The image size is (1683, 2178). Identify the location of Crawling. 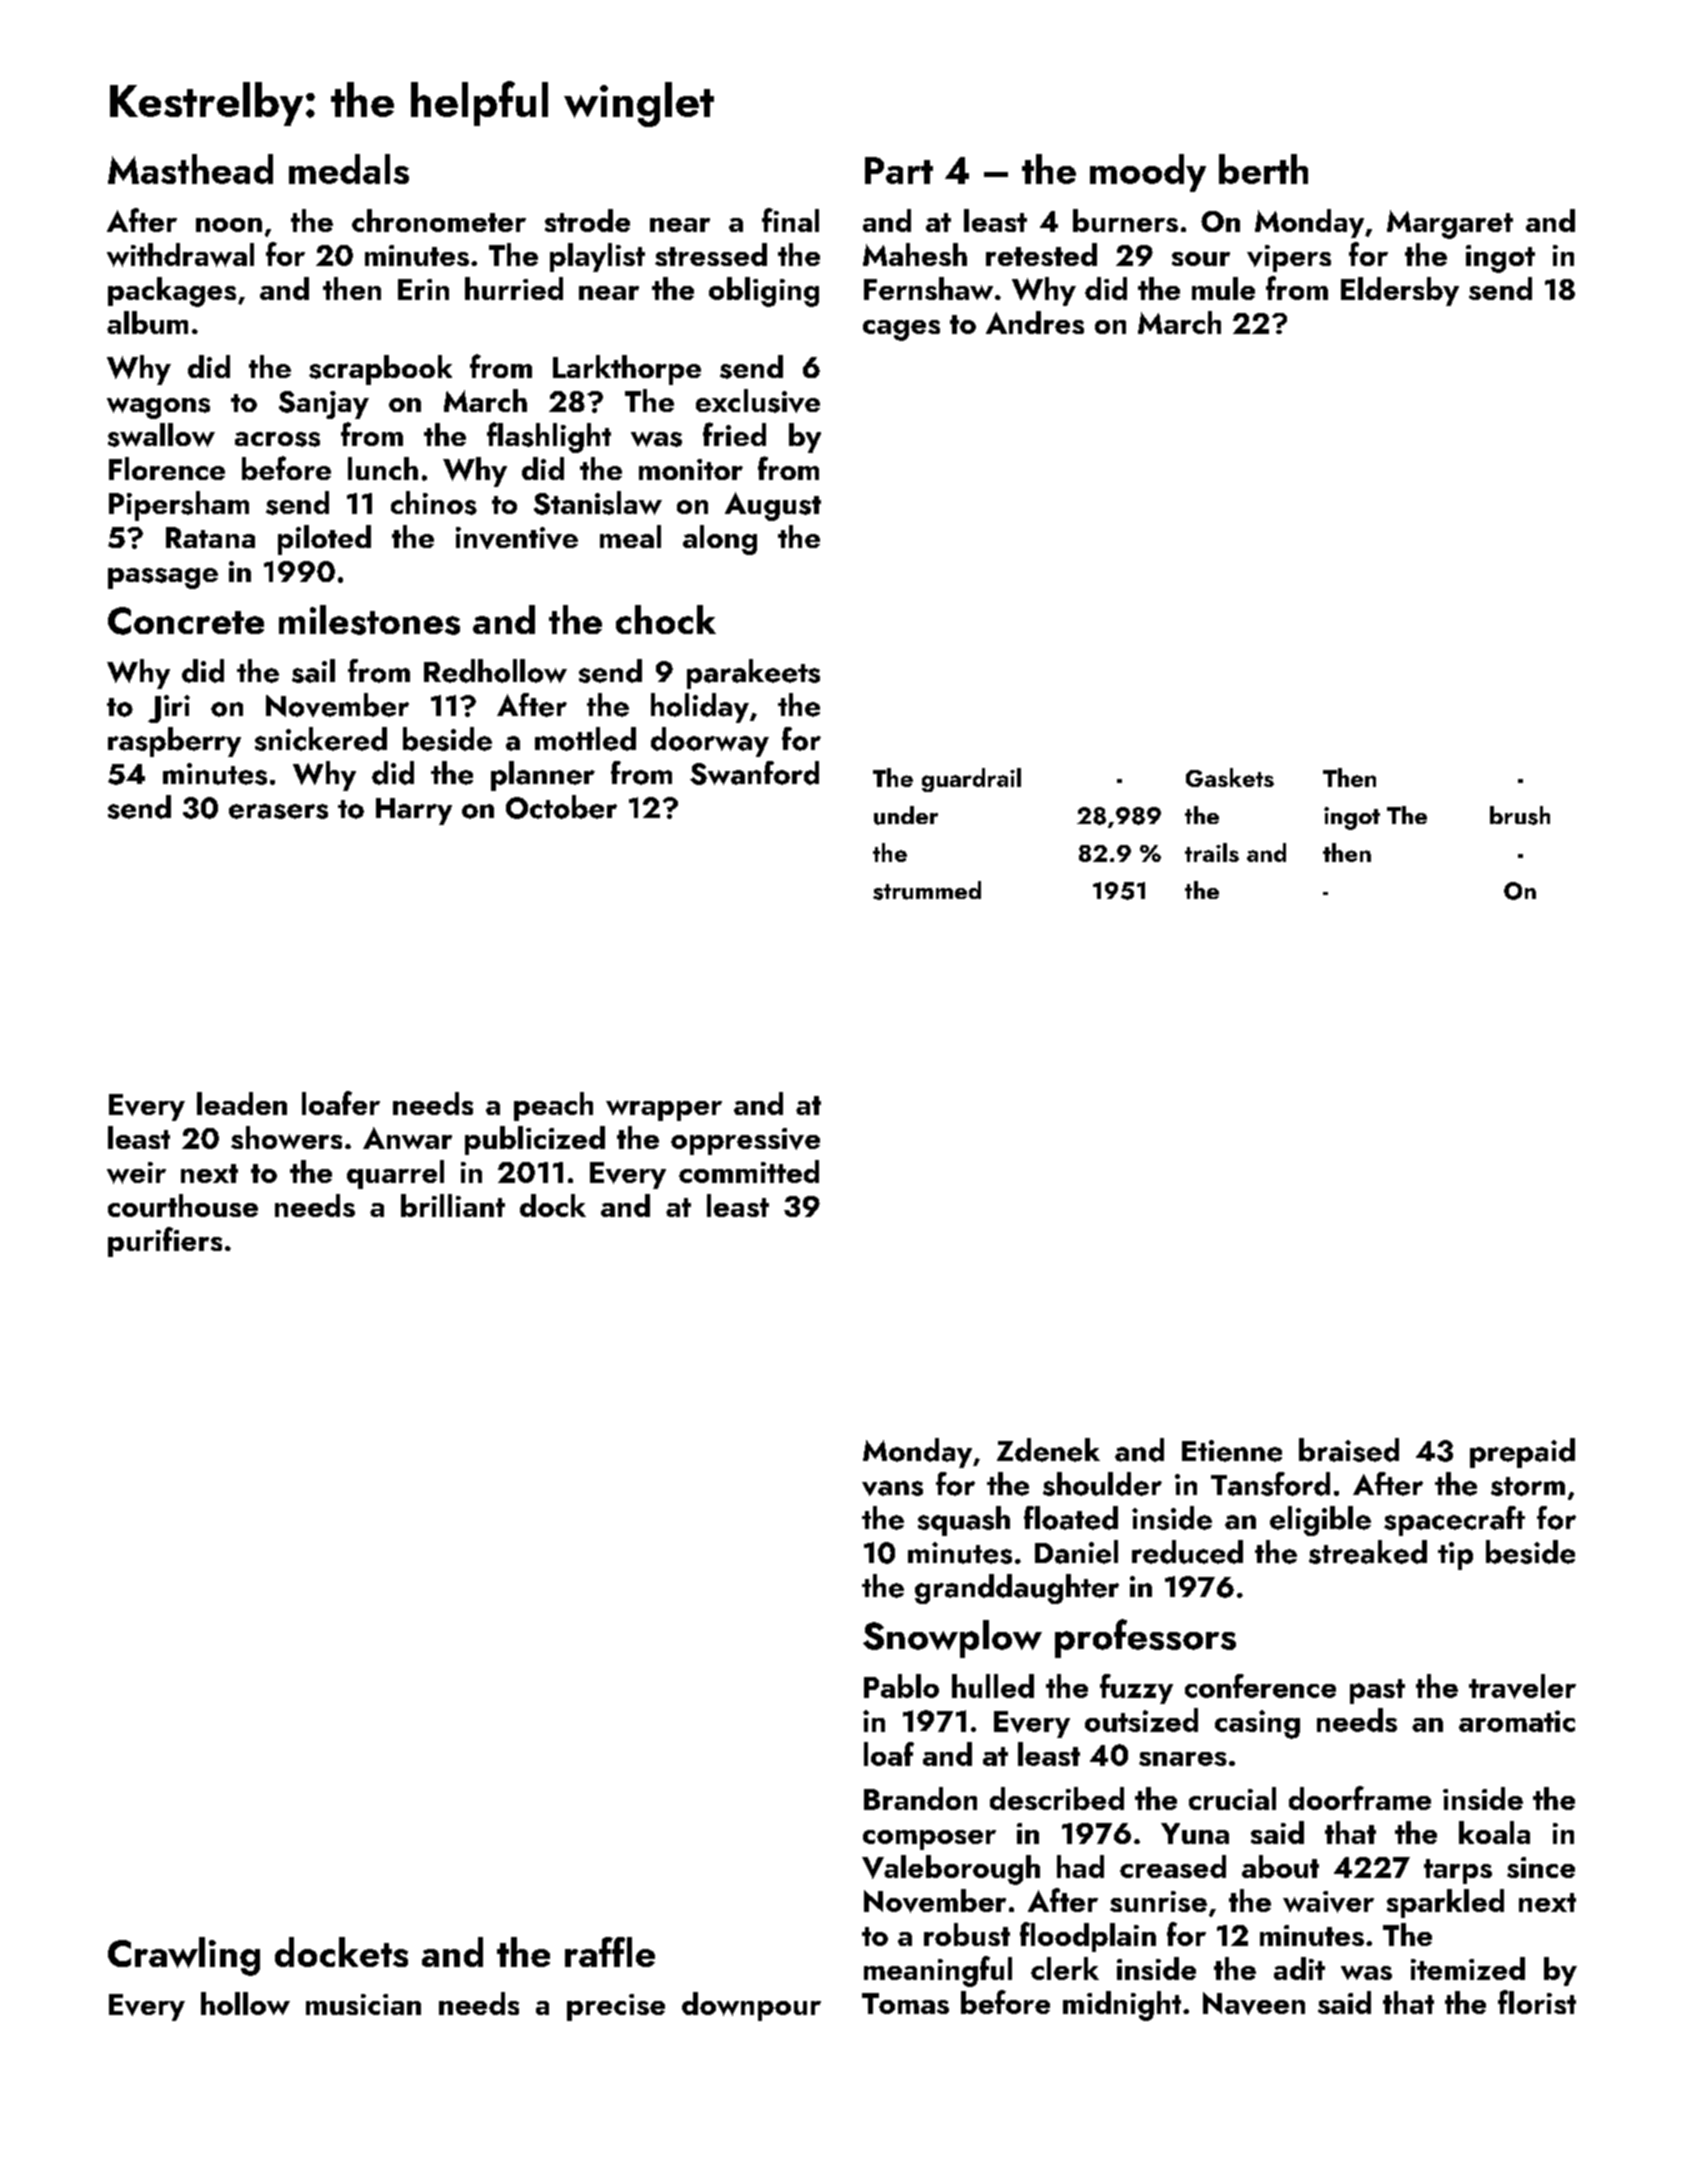
(184, 1956).
